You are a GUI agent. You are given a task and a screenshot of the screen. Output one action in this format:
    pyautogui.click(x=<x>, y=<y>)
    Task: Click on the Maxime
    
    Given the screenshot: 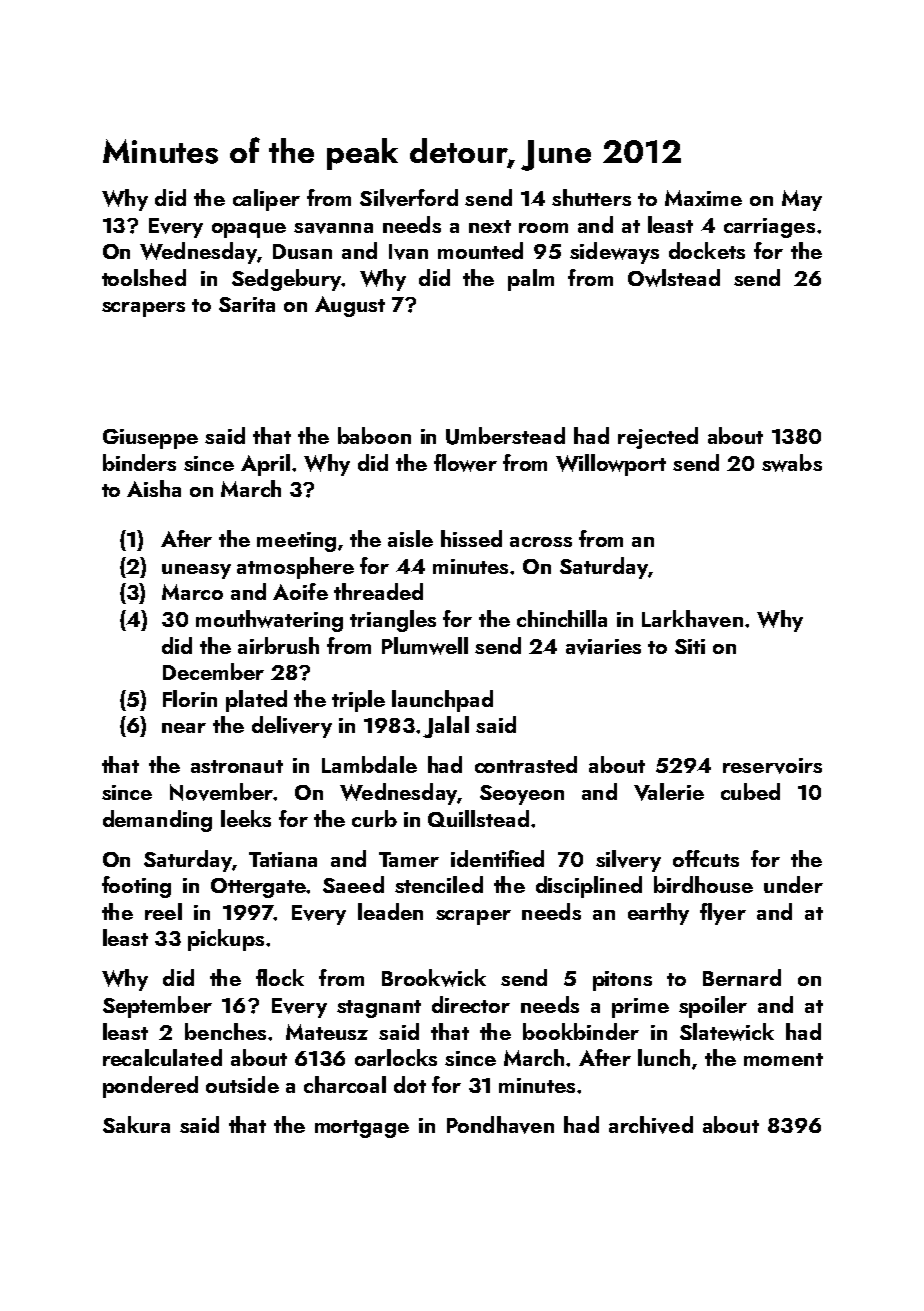 What is the action you would take?
    pyautogui.click(x=703, y=198)
